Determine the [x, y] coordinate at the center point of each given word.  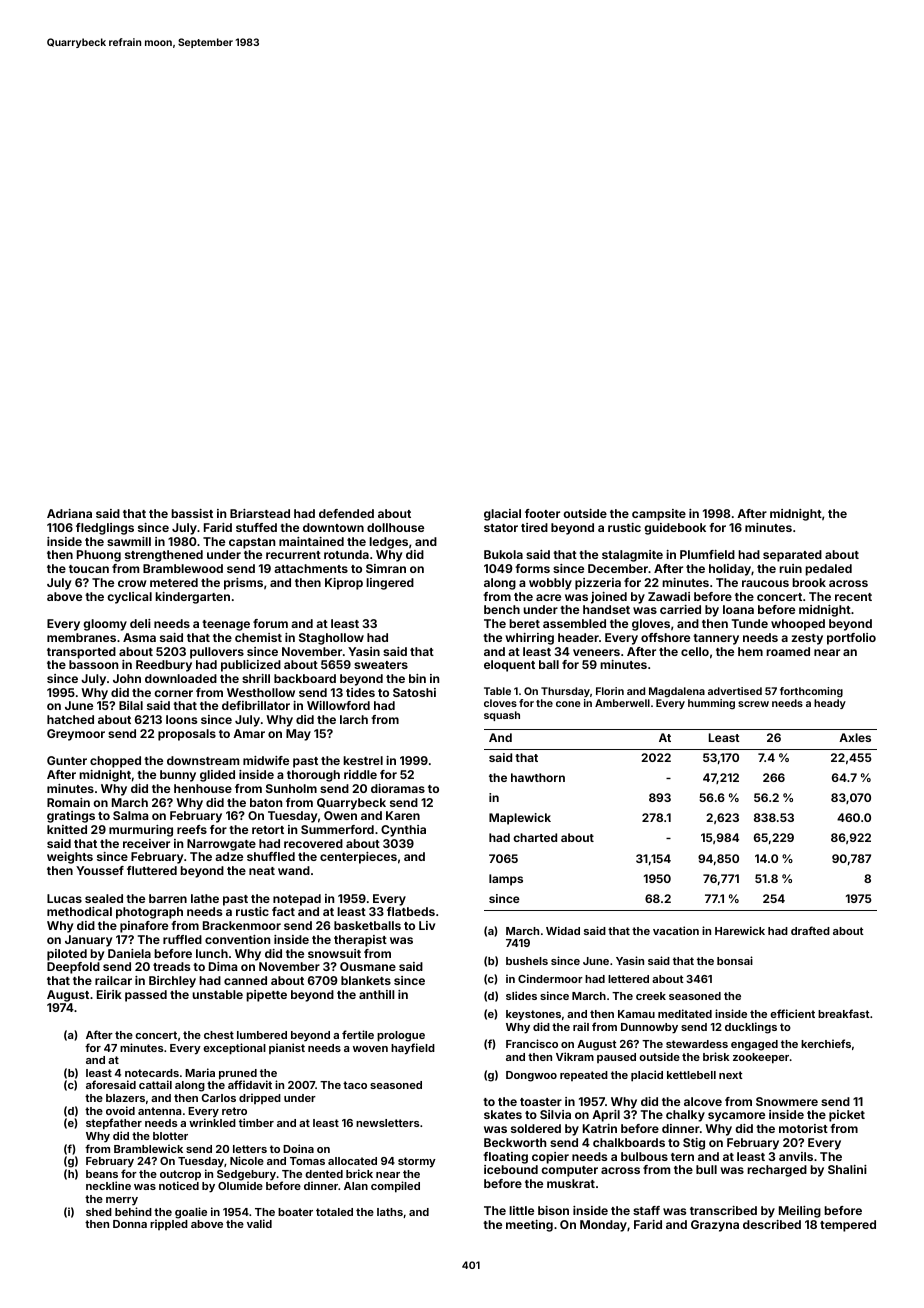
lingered [390, 584]
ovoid [120, 1110]
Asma [139, 637]
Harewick [740, 930]
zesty [807, 639]
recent [853, 597]
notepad [297, 900]
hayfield [413, 1049]
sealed [104, 898]
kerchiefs [826, 1043]
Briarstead [260, 513]
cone [568, 704]
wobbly [550, 584]
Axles [855, 737]
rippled [169, 1225]
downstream [203, 760]
